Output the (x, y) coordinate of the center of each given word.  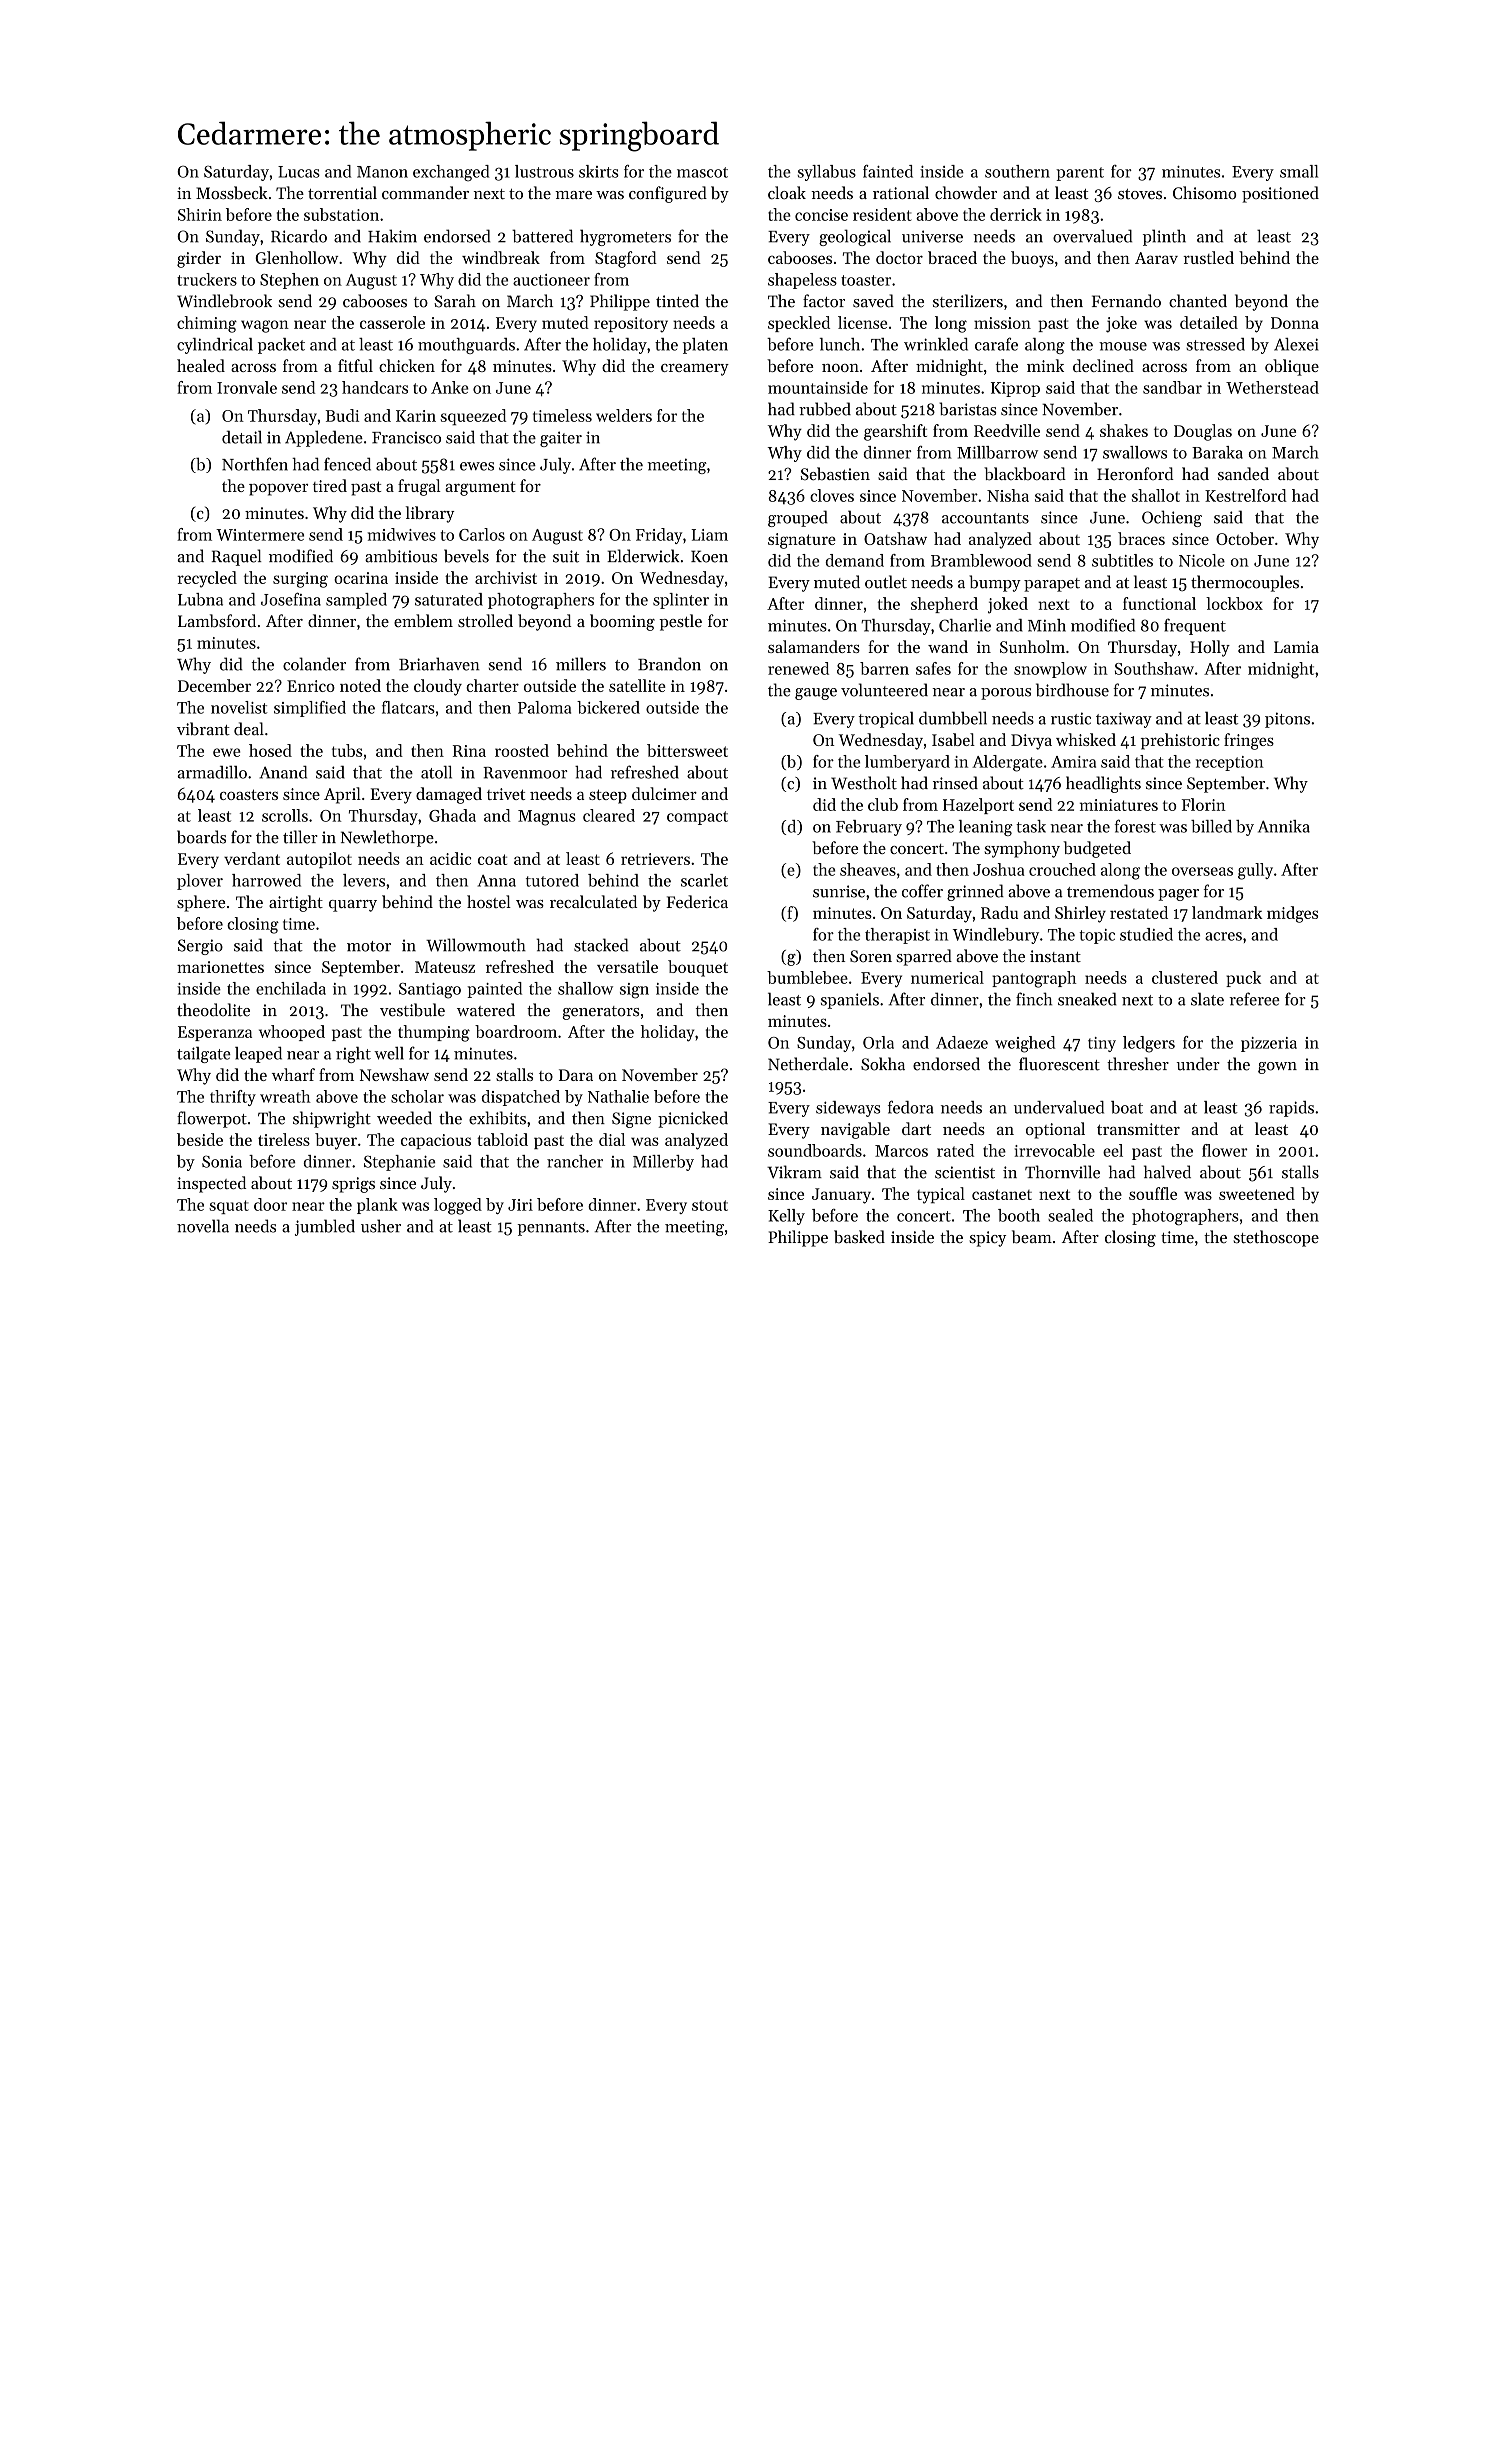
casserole (392, 322)
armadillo (212, 772)
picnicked (693, 1119)
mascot (702, 172)
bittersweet (687, 750)
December (214, 685)
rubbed (825, 409)
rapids (1291, 1109)
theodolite (213, 1010)
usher (381, 1226)
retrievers (655, 859)
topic (1097, 936)
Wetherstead (1272, 387)
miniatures (1119, 805)
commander (425, 193)
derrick (1016, 214)
